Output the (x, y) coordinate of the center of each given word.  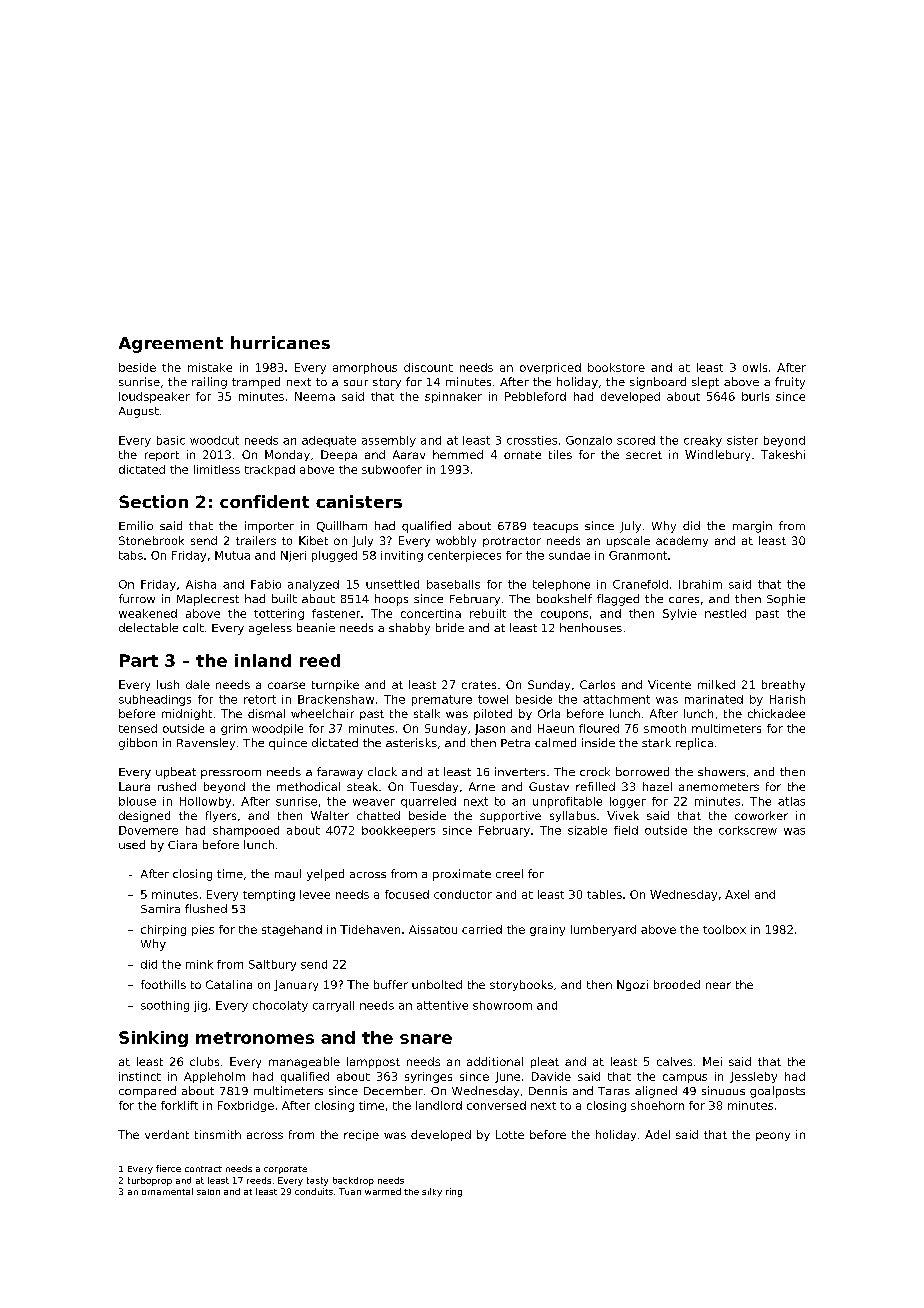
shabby (409, 629)
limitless (217, 469)
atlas (791, 801)
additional (495, 1061)
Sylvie (680, 614)
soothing (165, 1006)
